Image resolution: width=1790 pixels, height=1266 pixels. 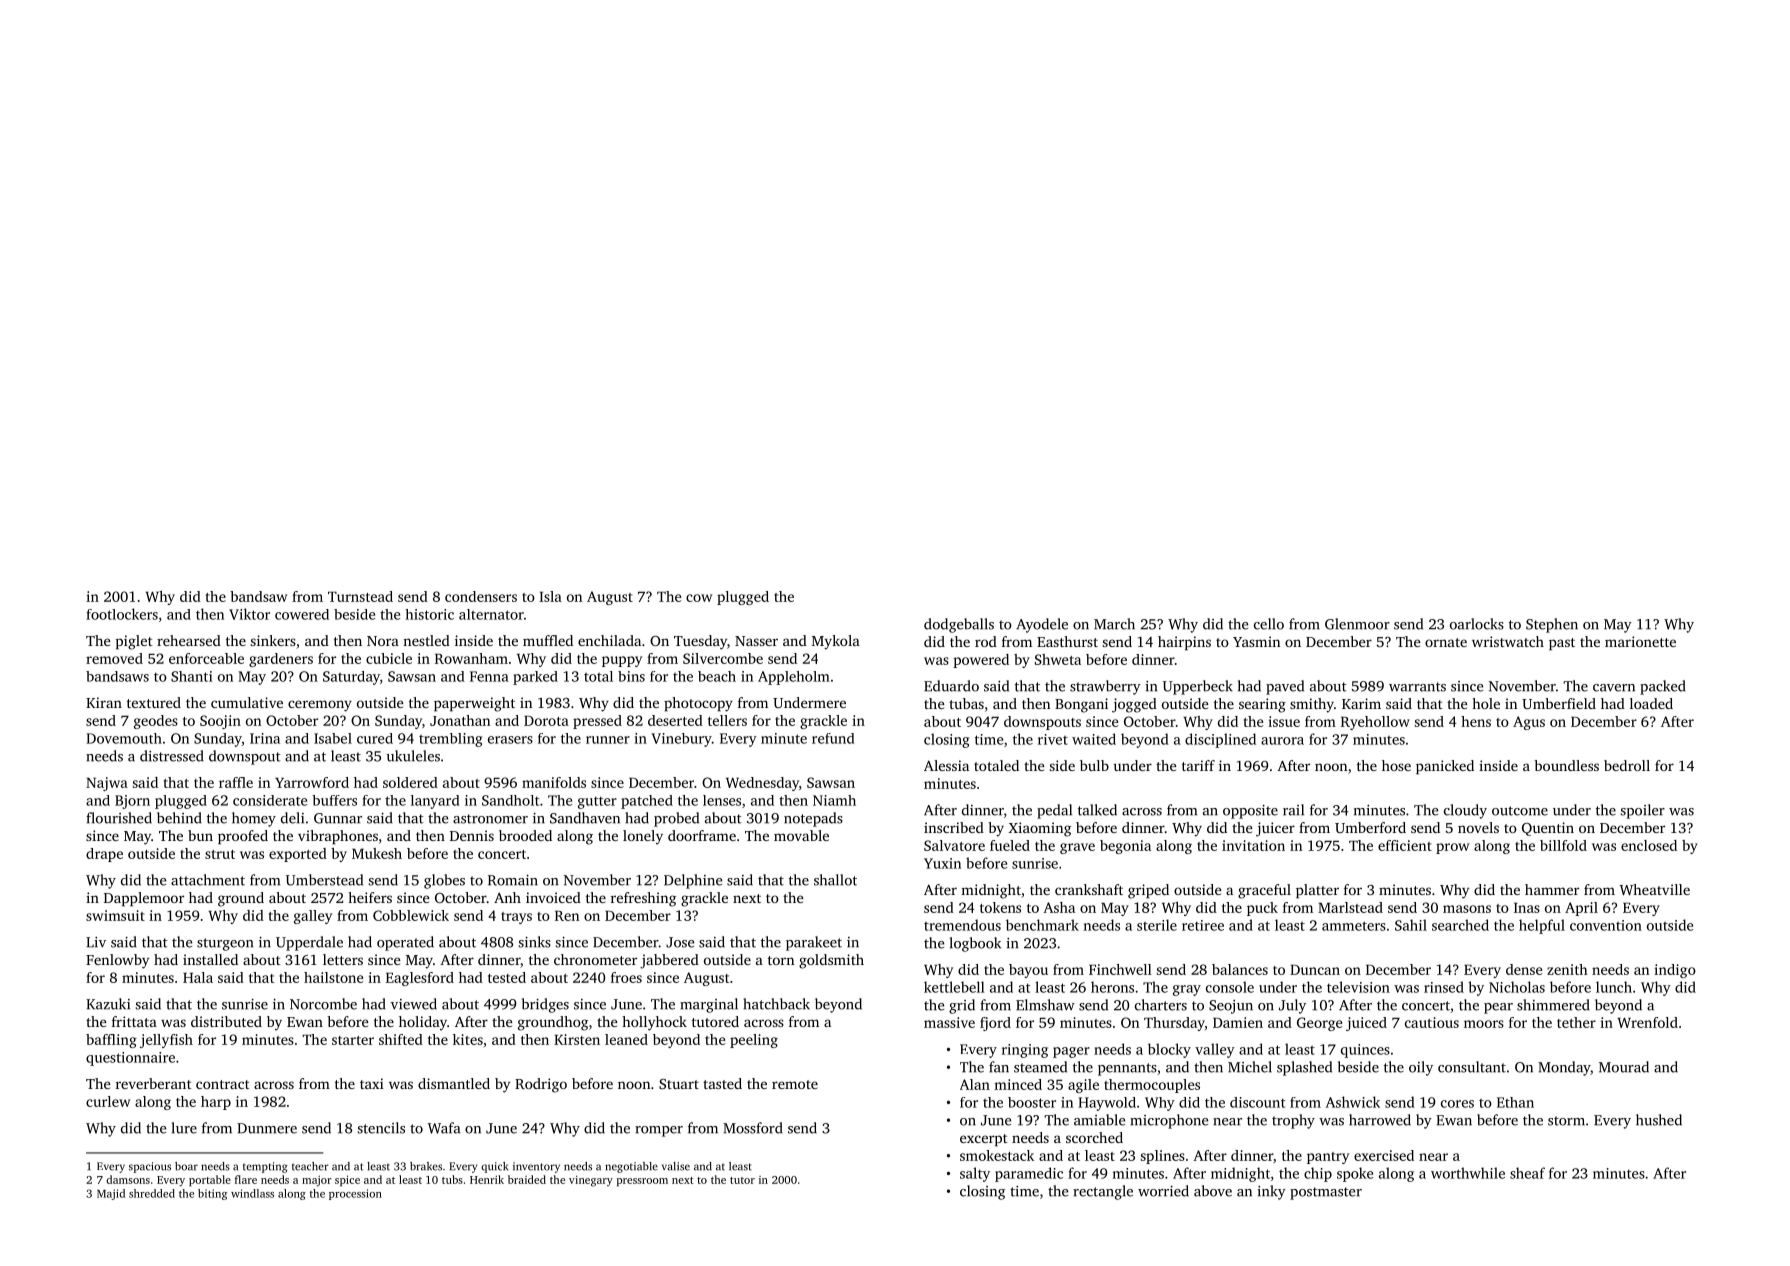 What do you see at coordinates (1042, 625) in the page?
I see `Ayodele` at bounding box center [1042, 625].
